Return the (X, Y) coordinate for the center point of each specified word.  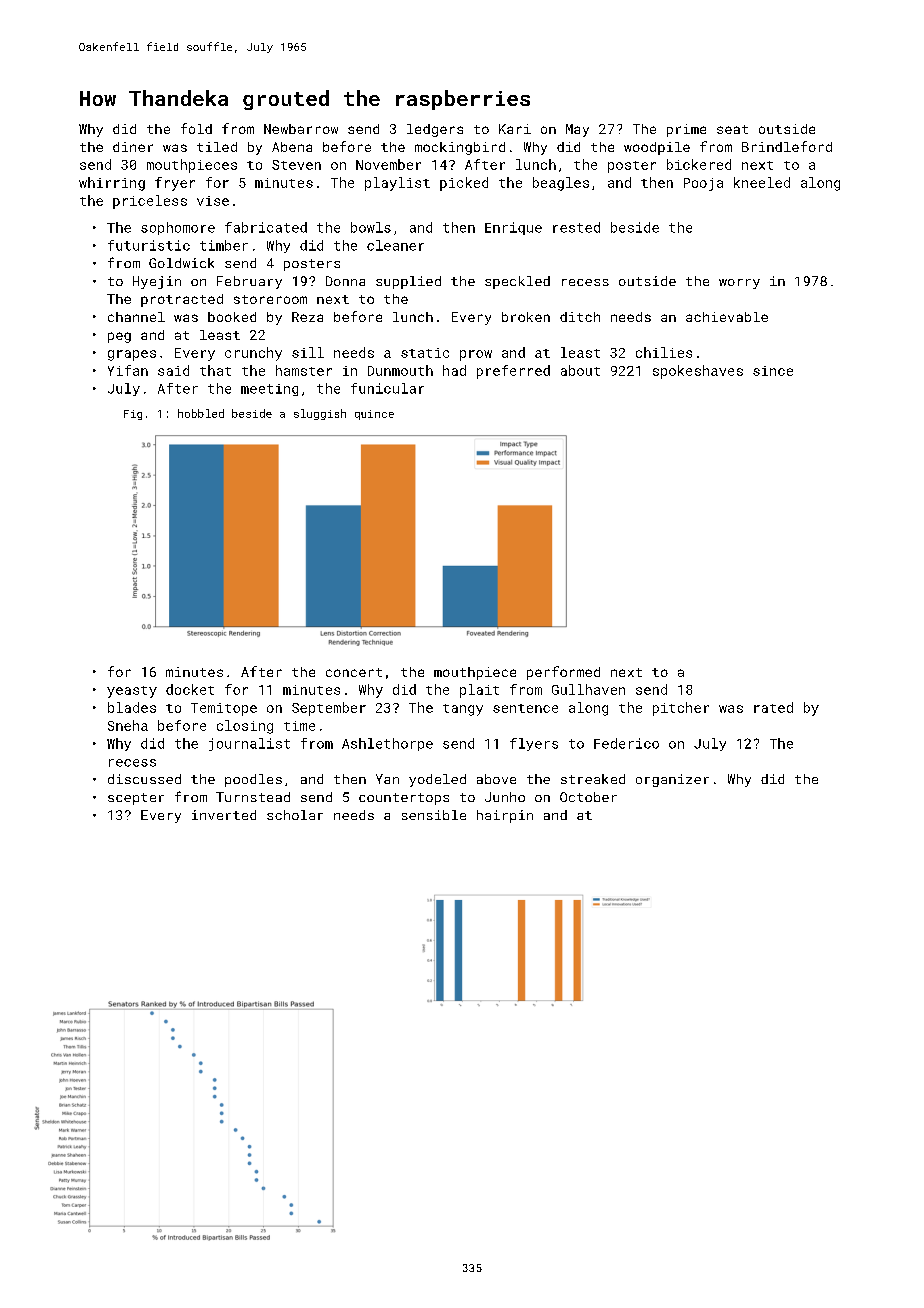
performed (563, 673)
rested (576, 227)
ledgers (435, 130)
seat (732, 129)
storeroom (270, 299)
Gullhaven (588, 689)
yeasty (132, 692)
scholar (295, 815)
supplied (408, 282)
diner (133, 147)
